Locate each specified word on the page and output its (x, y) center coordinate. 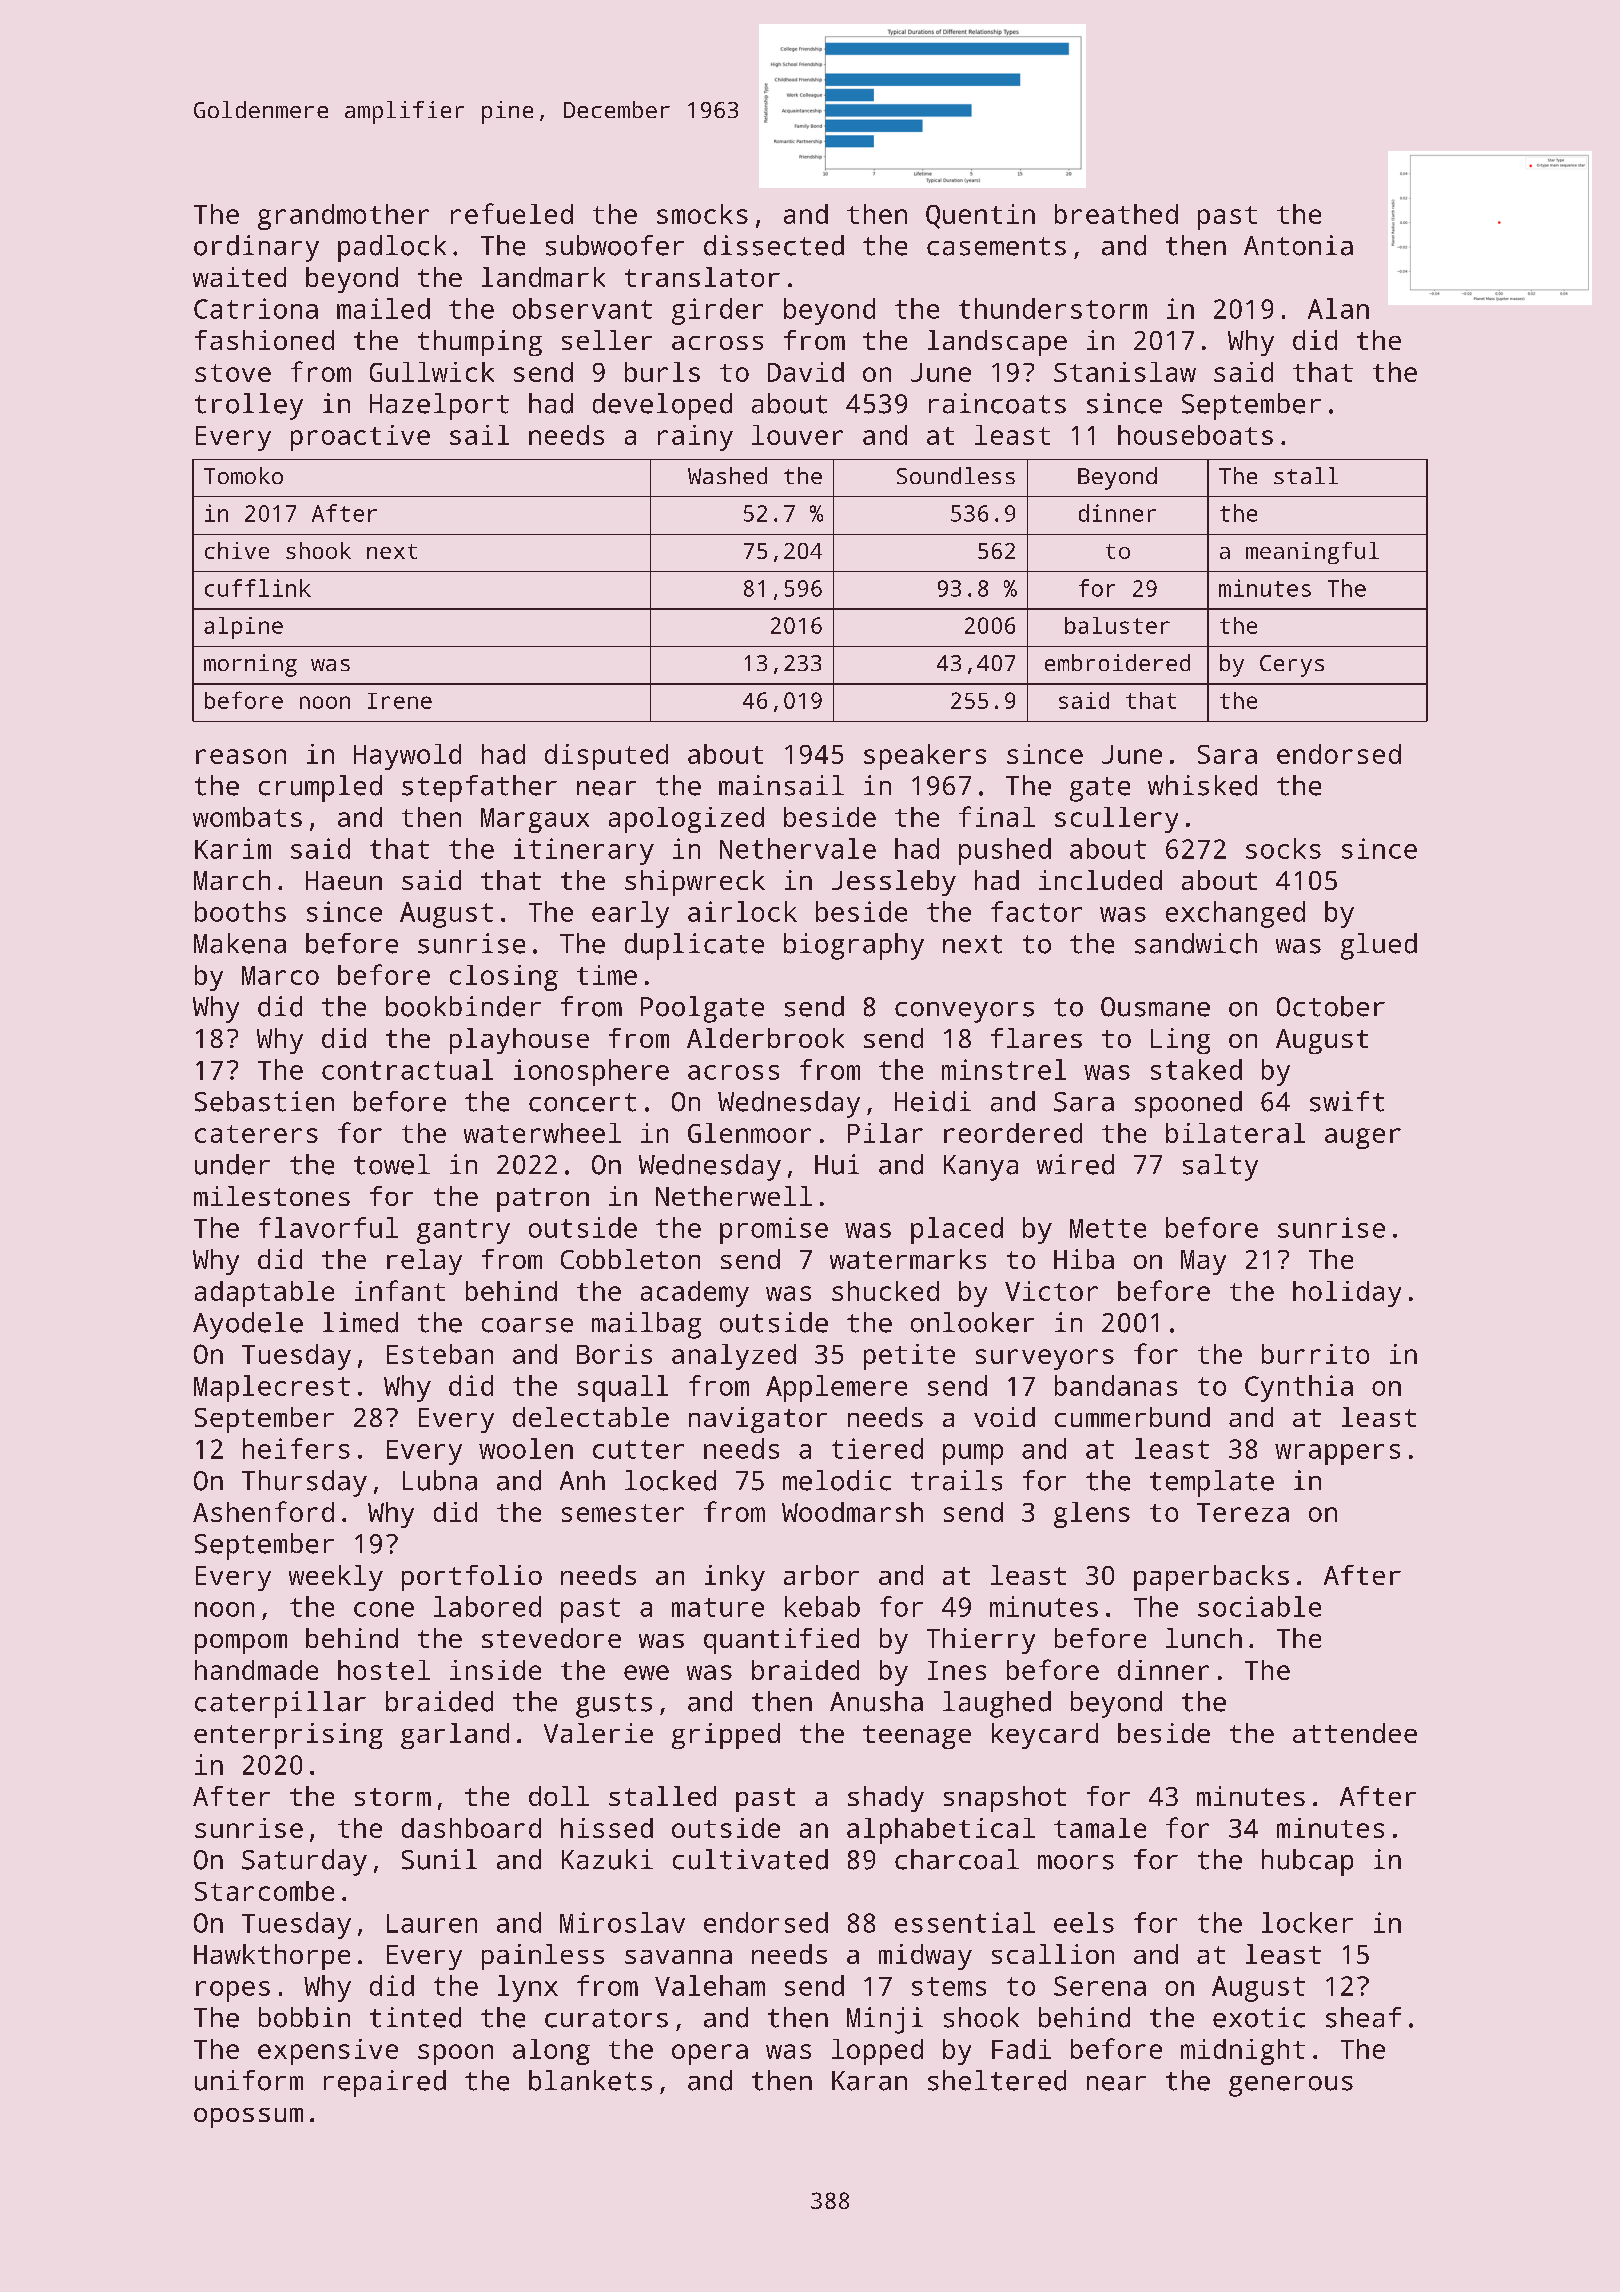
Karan (869, 2081)
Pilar (885, 1133)
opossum (248, 2118)
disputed (606, 757)
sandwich (1196, 943)
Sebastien (264, 1101)
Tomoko (243, 475)
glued (1379, 946)
